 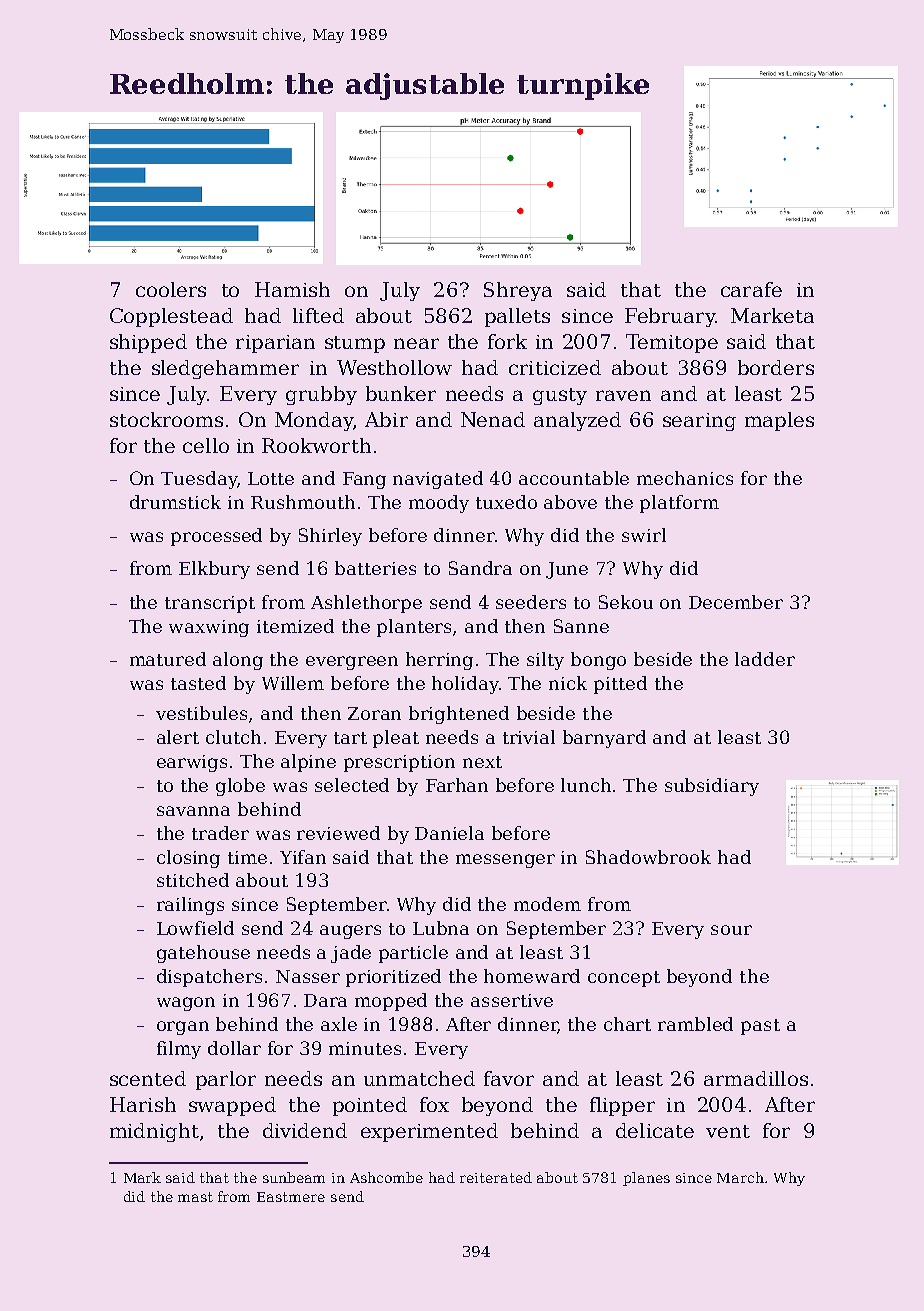 What do you see at coordinates (399, 763) in the page?
I see `prescription` at bounding box center [399, 763].
